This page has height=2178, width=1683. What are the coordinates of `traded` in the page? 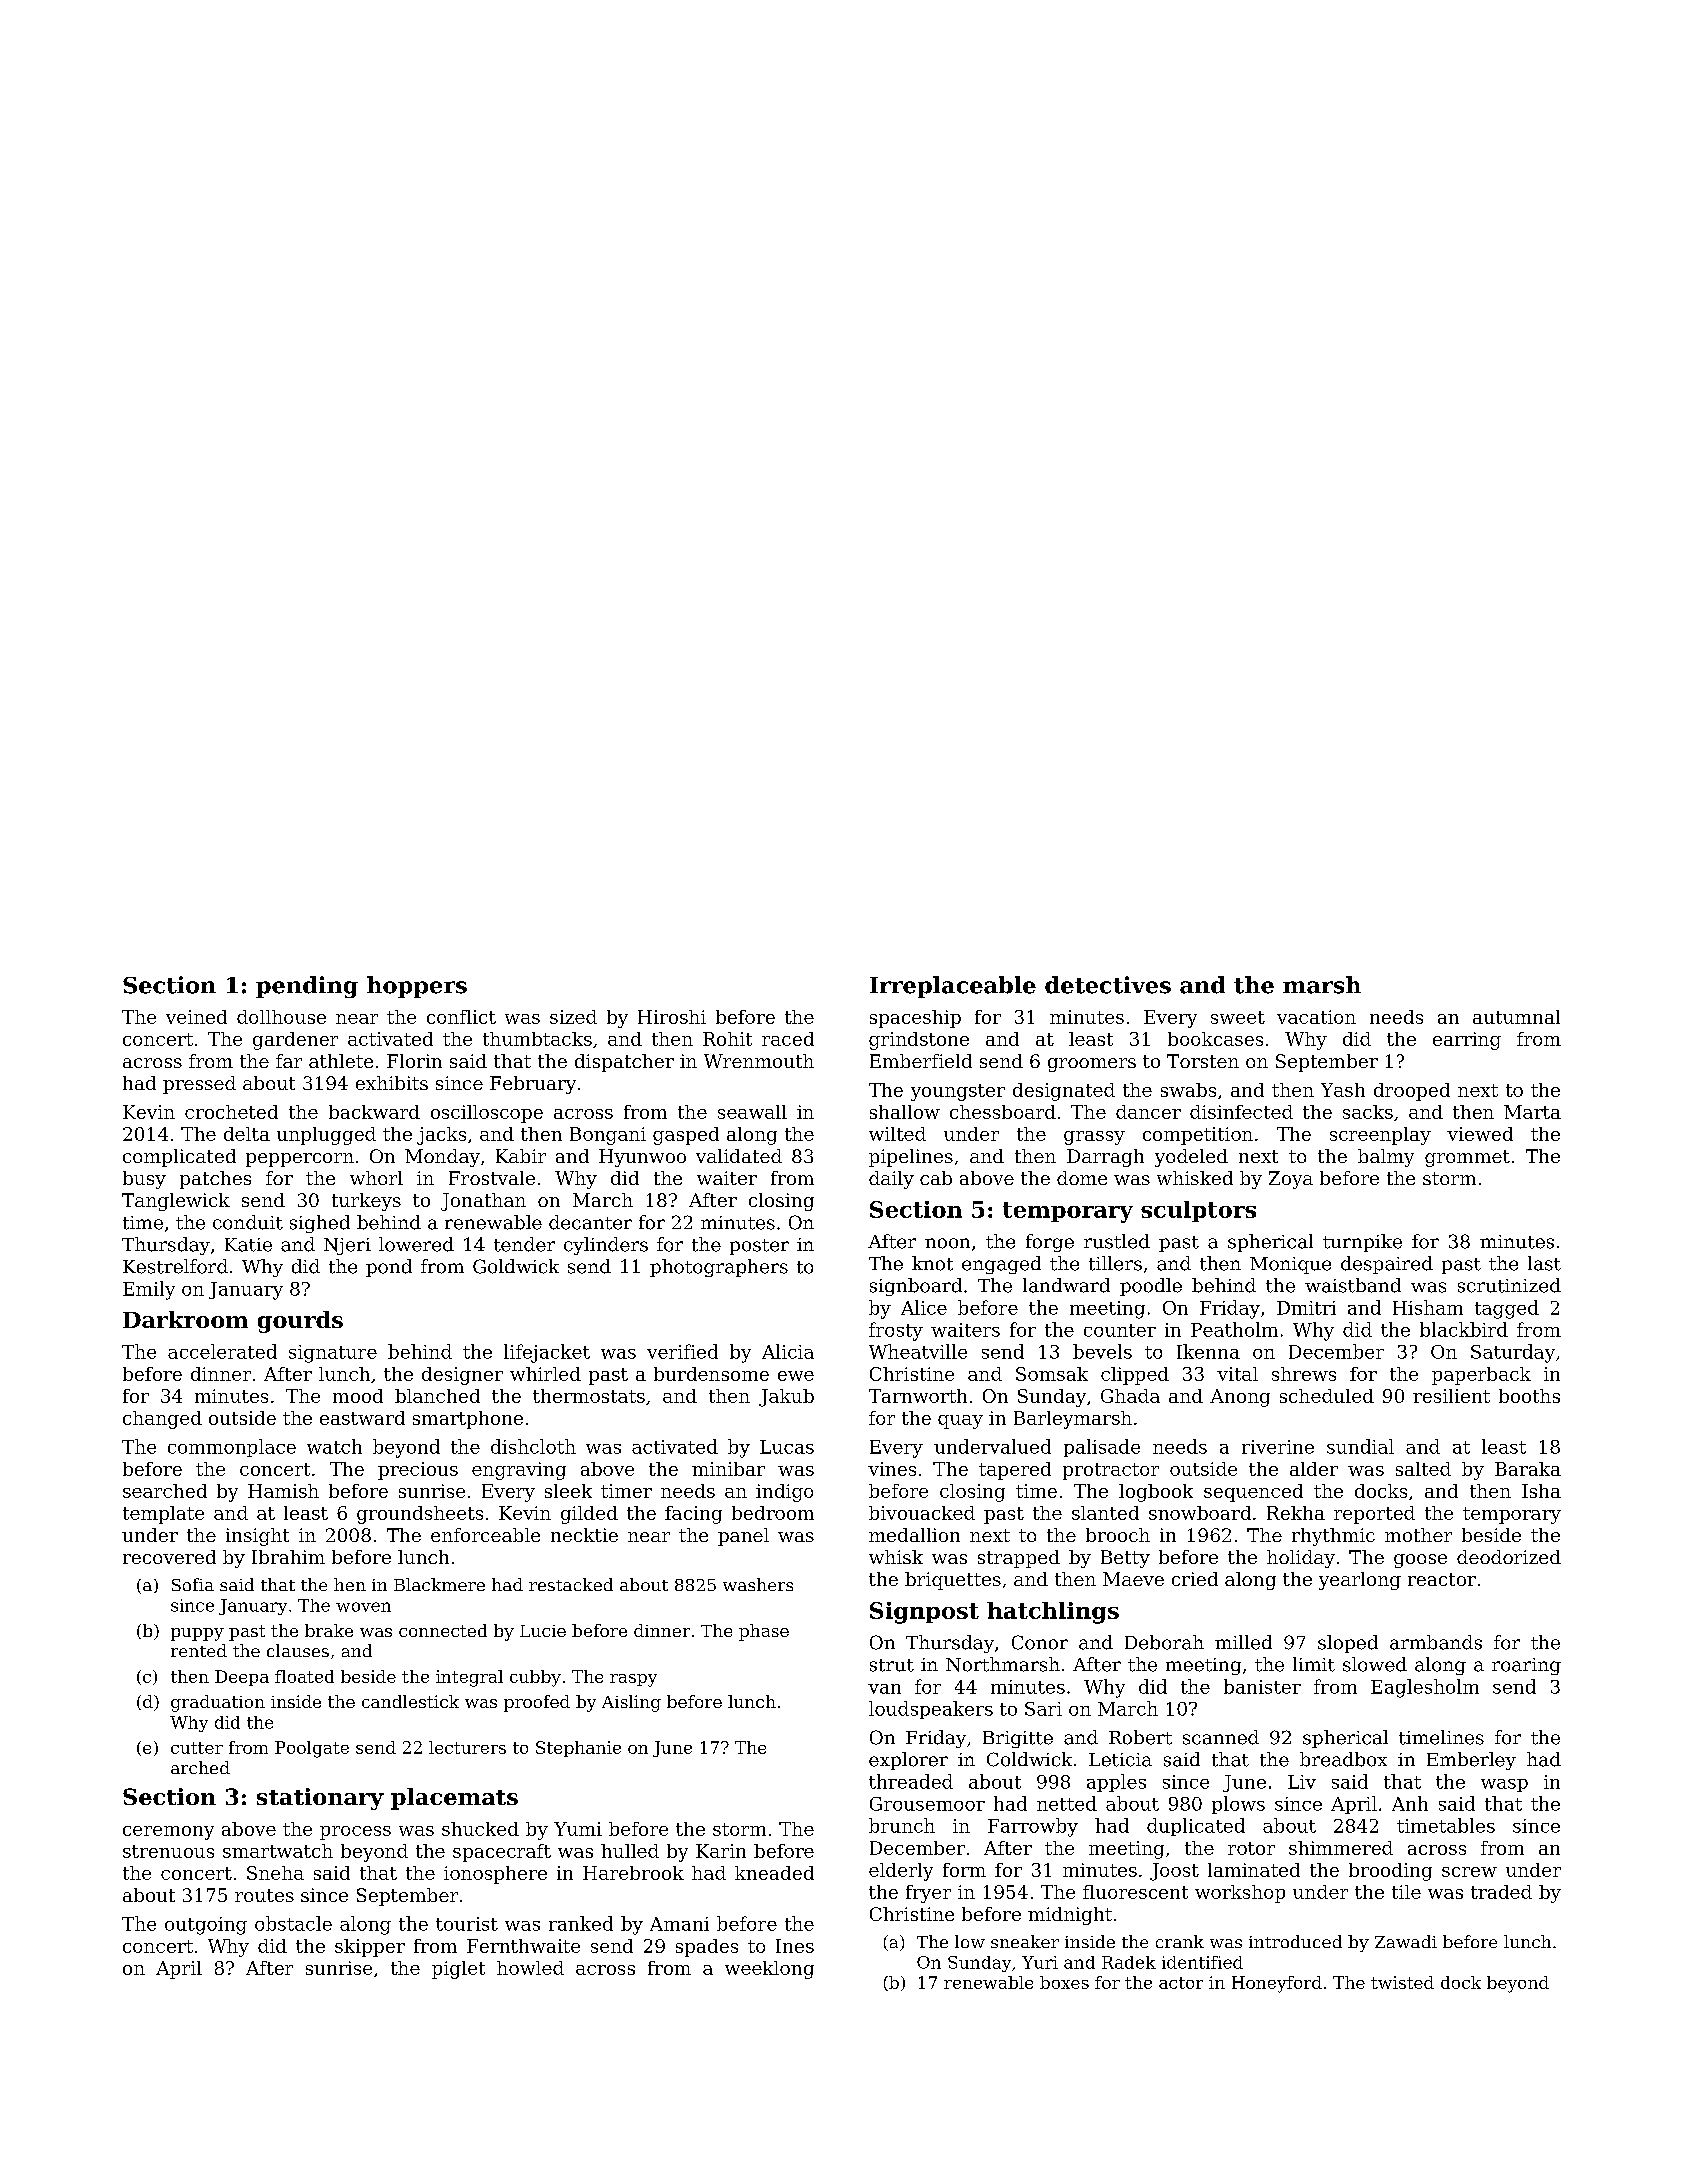 It's located at (1501, 1892).
